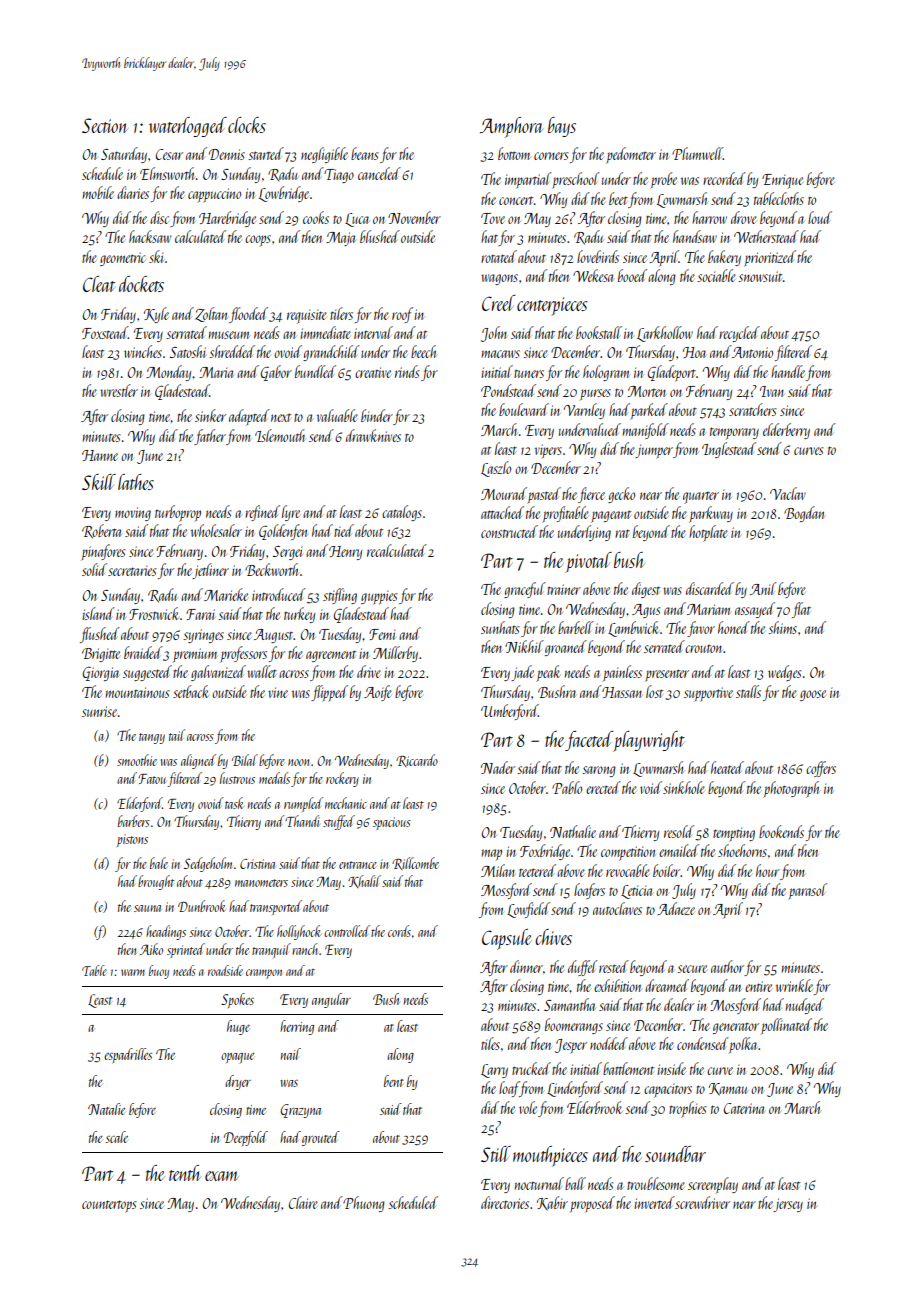 The width and height of the document is (924, 1308). I want to click on playwright, so click(649, 741).
